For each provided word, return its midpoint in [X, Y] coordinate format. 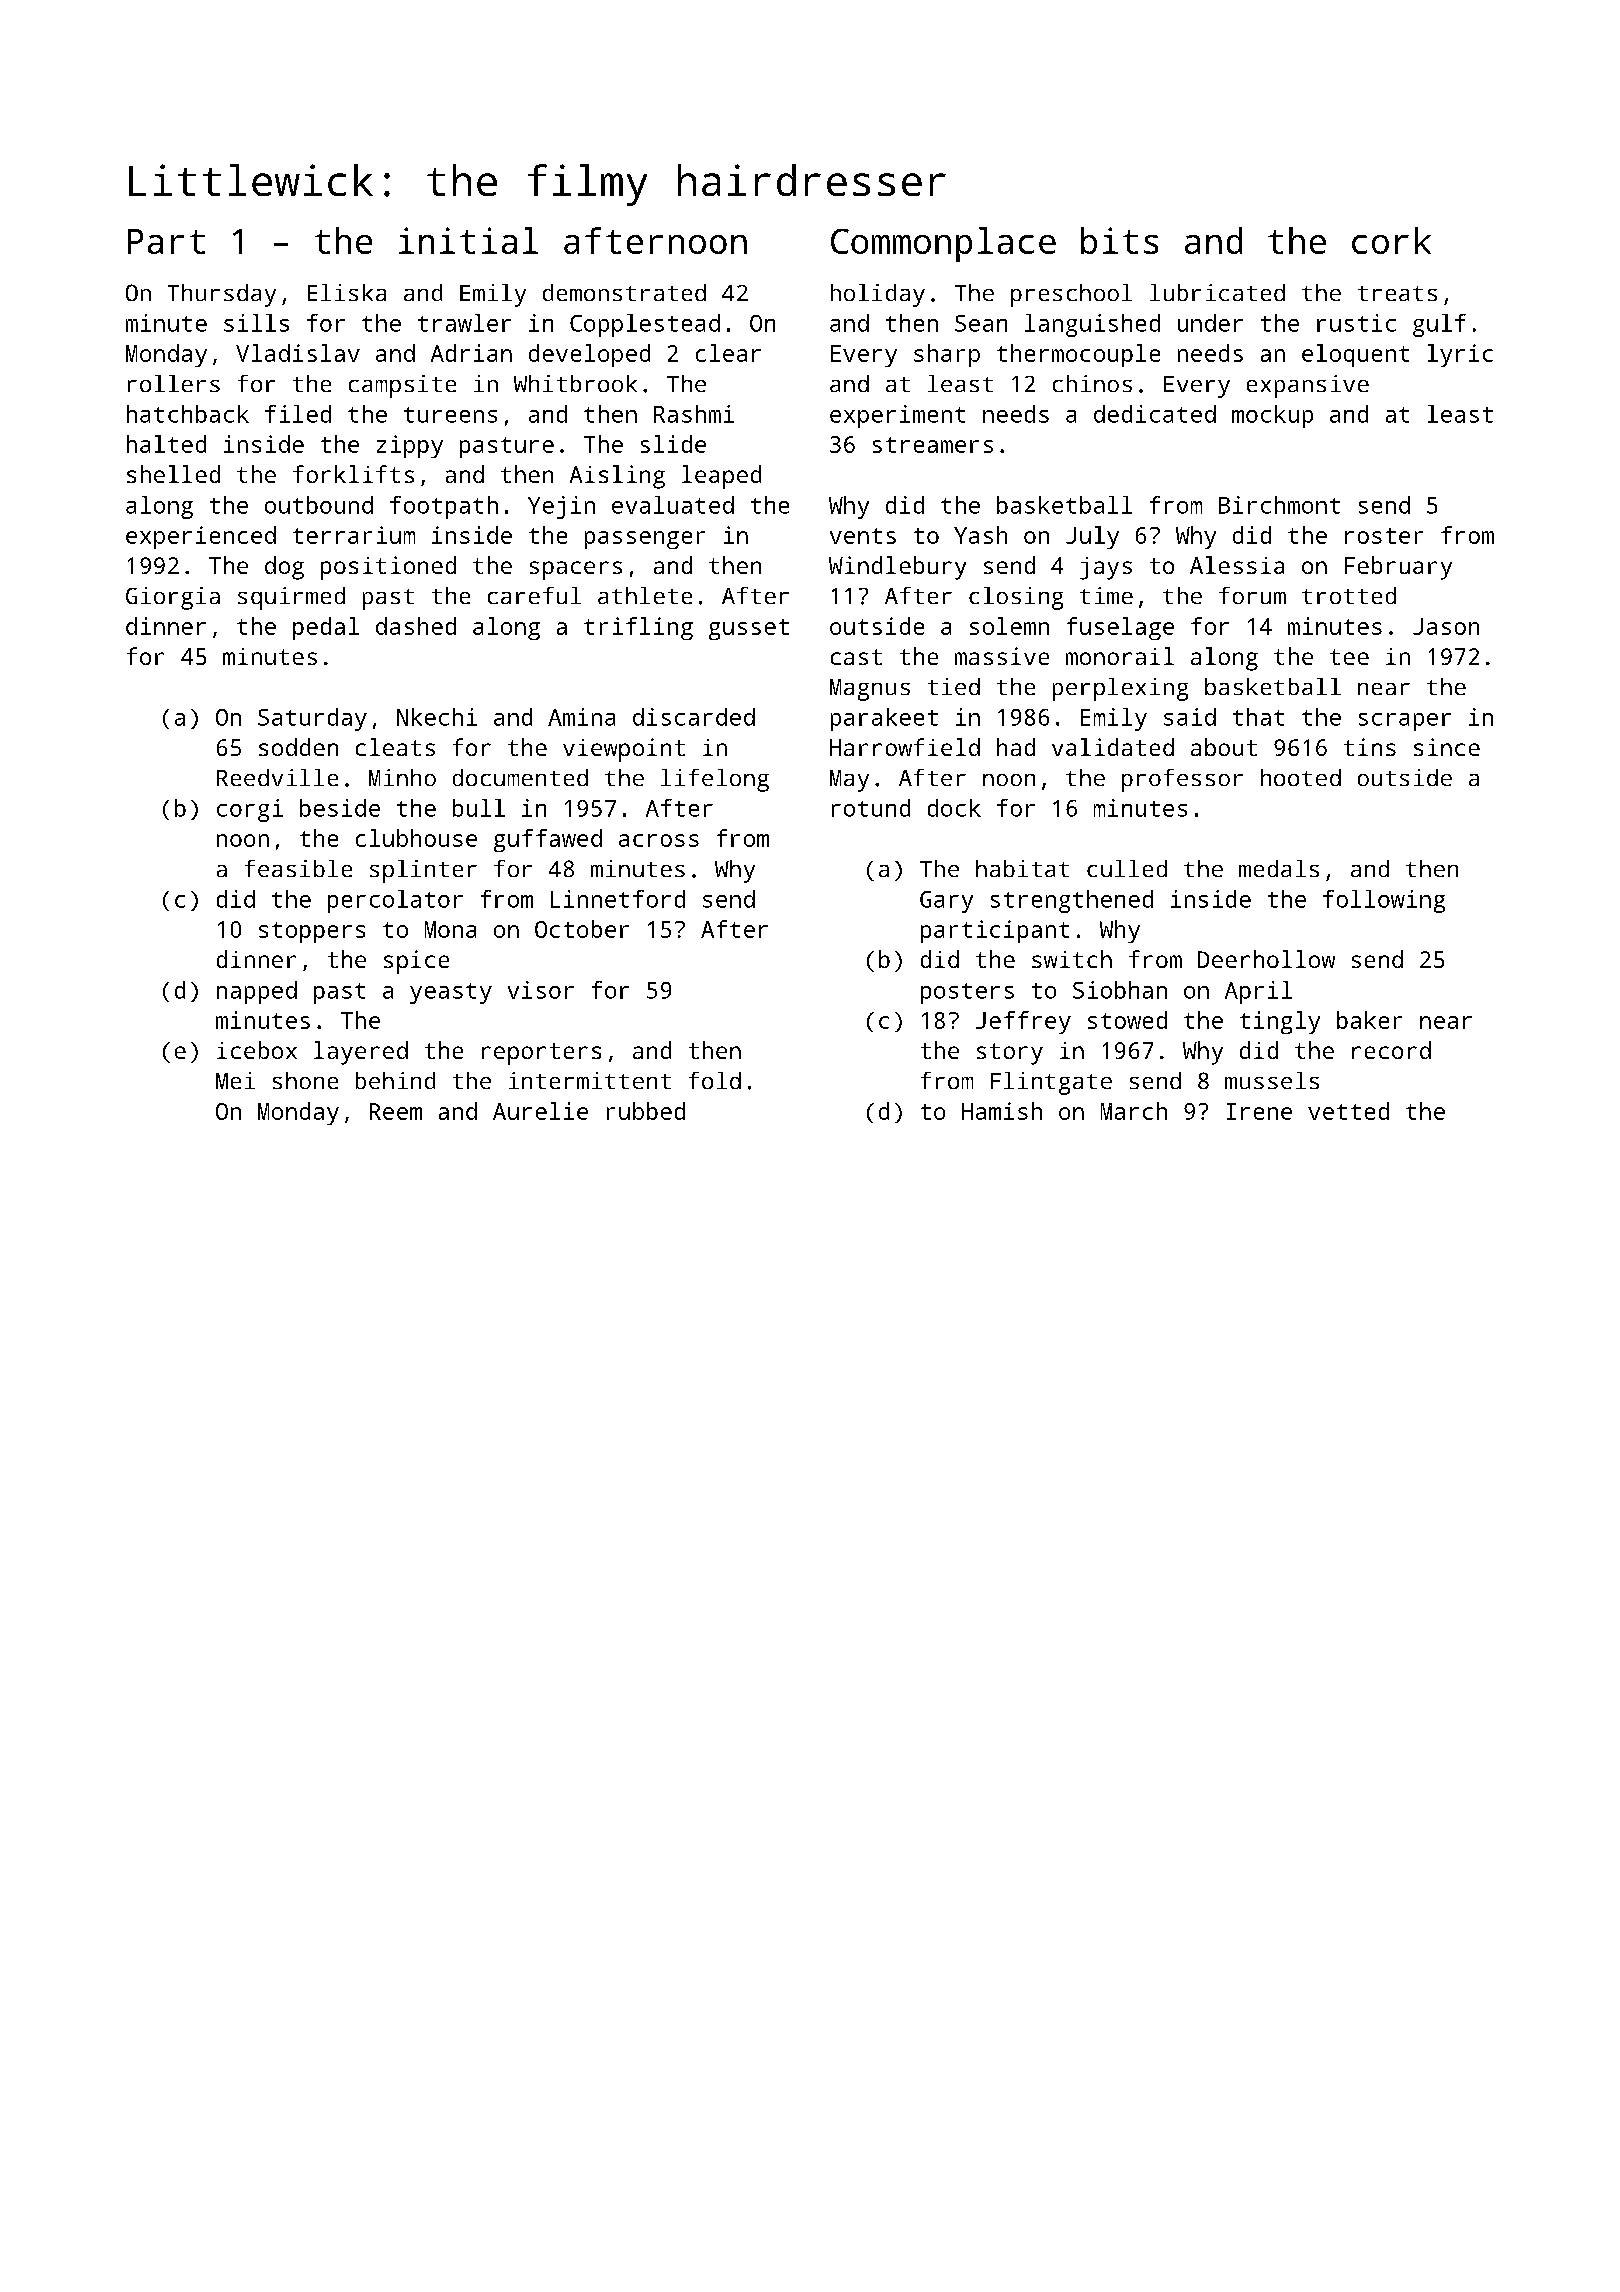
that [1258, 717]
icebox [257, 1050]
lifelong [715, 780]
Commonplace [943, 244]
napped [257, 992]
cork [1391, 240]
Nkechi [437, 717]
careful [534, 595]
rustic [1356, 323]
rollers [174, 383]
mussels [1272, 1080]
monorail [1120, 656]
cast [856, 657]
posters [967, 993]
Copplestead [645, 325]
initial [468, 240]
